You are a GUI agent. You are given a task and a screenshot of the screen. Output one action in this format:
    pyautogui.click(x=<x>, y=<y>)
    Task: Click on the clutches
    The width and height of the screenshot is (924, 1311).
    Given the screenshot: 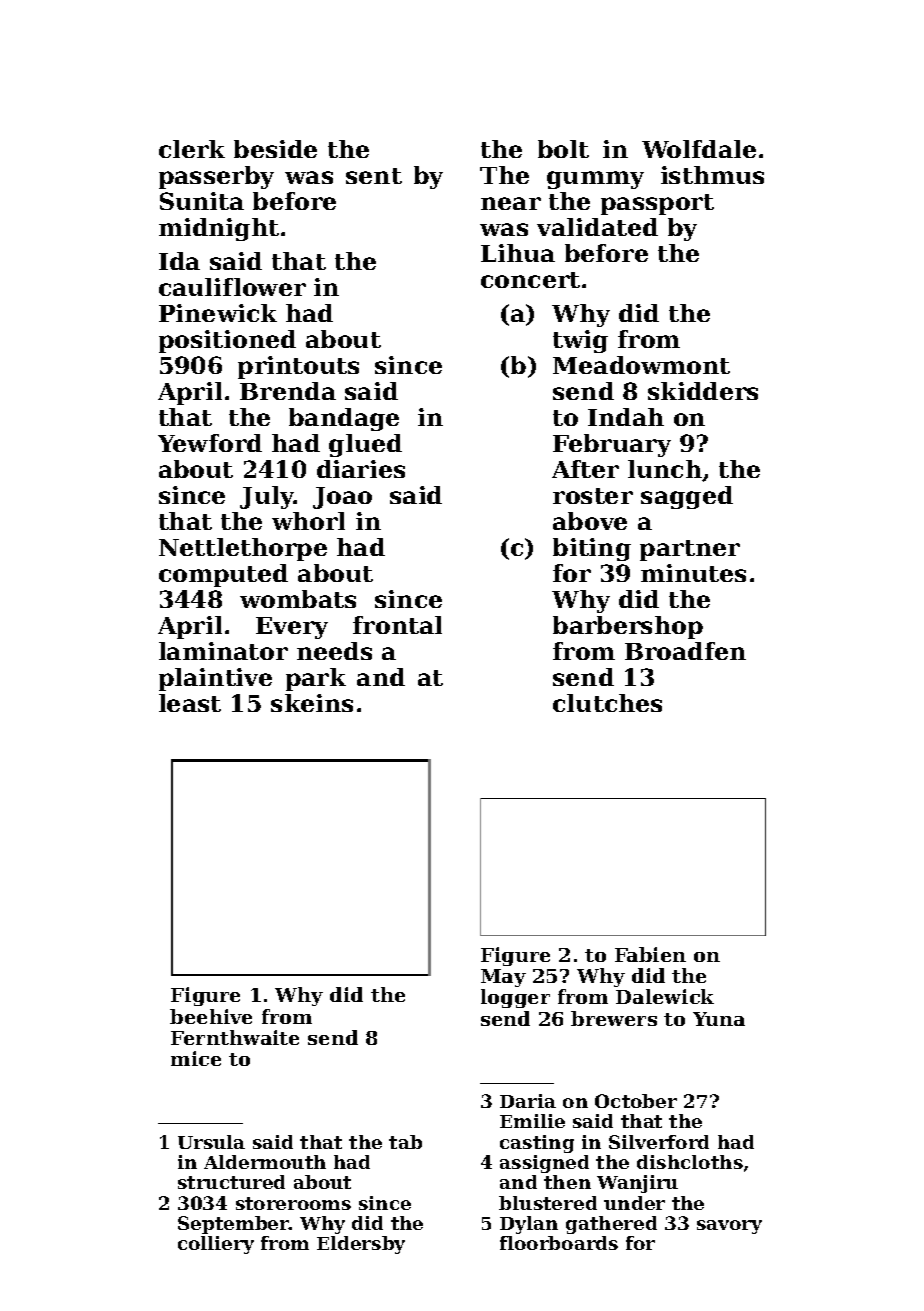 What is the action you would take?
    pyautogui.click(x=607, y=703)
